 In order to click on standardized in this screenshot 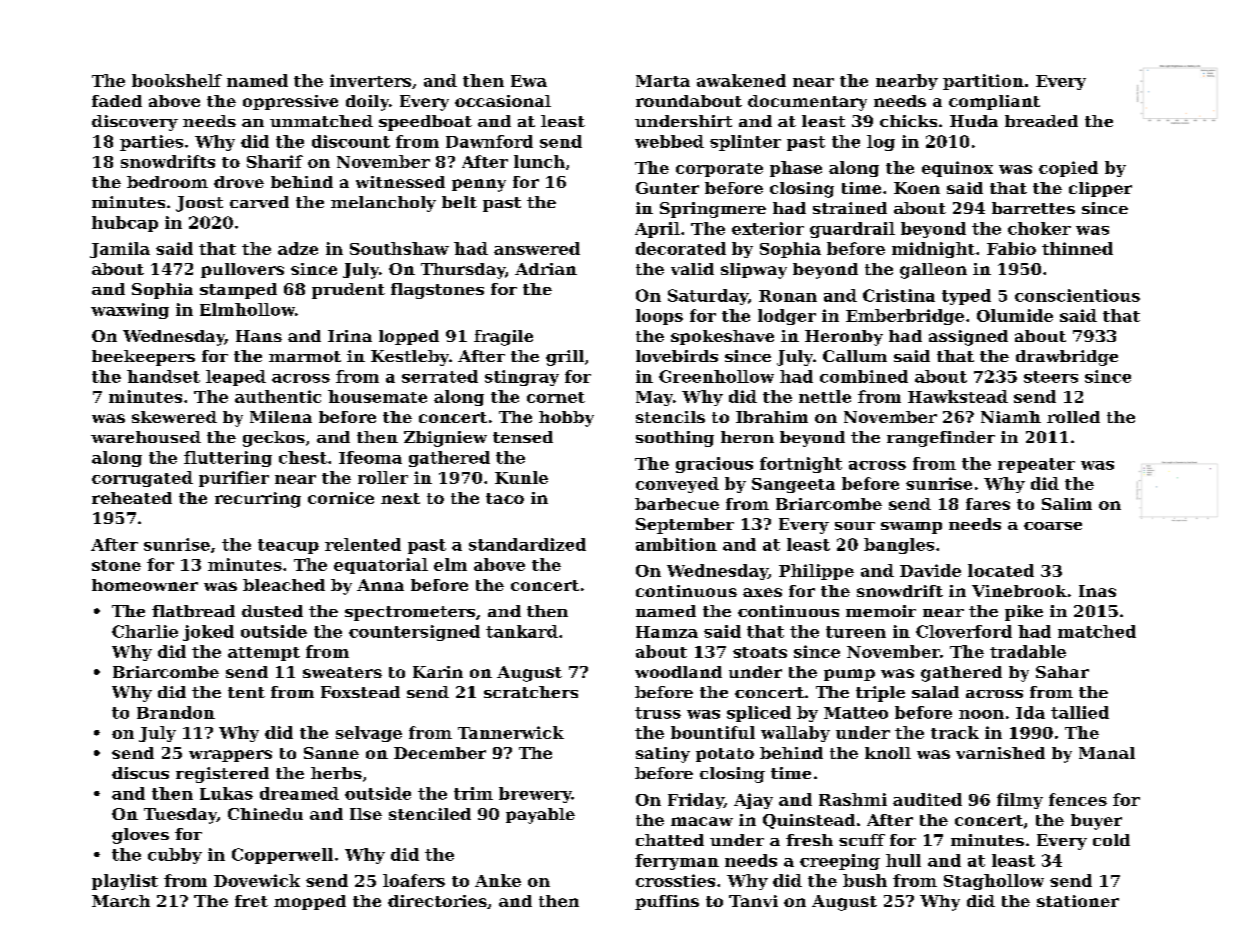, I will do `click(527, 544)`.
